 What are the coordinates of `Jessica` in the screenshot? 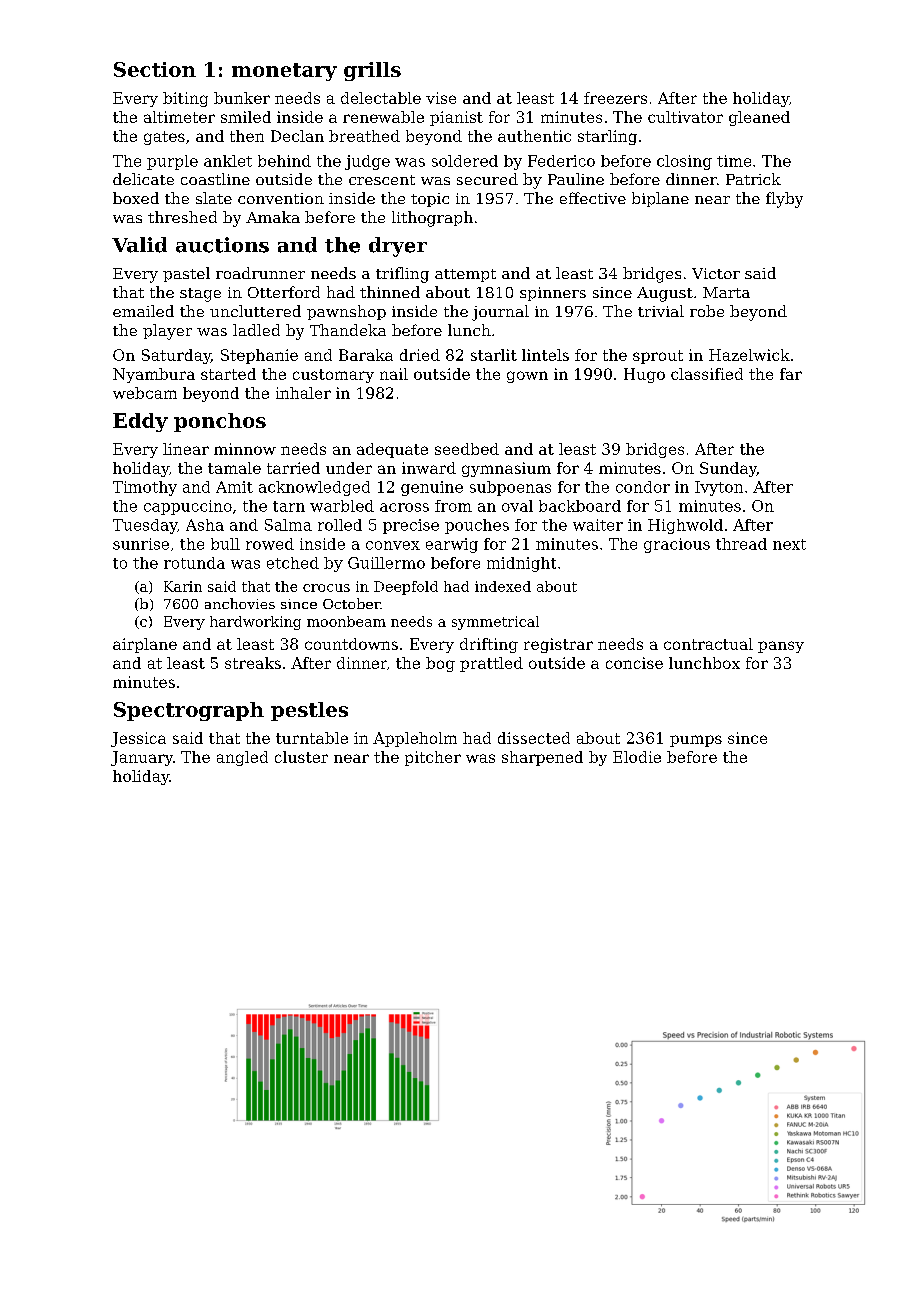 It's located at (138, 739).
